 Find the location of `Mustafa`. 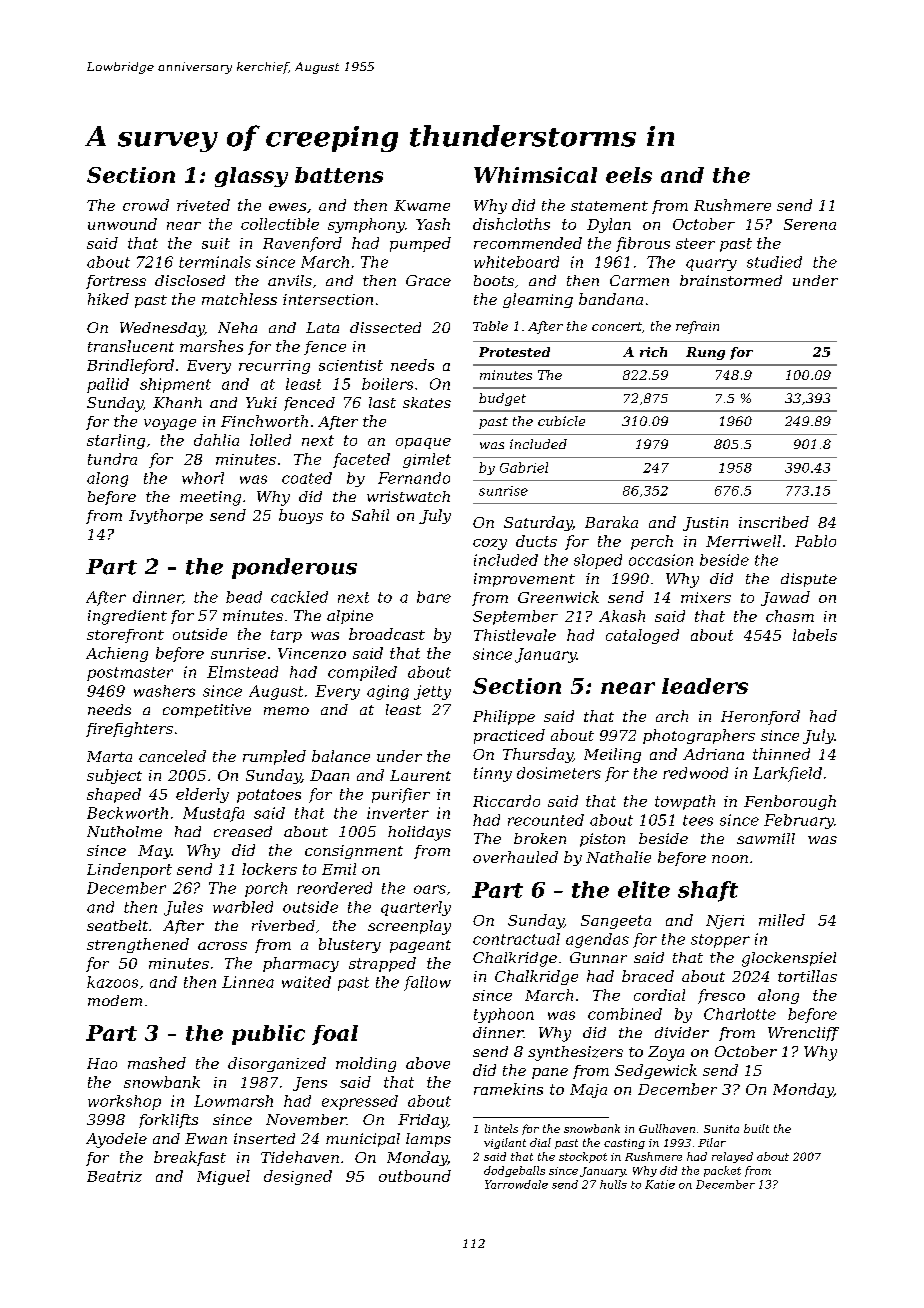

Mustafa is located at coordinates (213, 814).
